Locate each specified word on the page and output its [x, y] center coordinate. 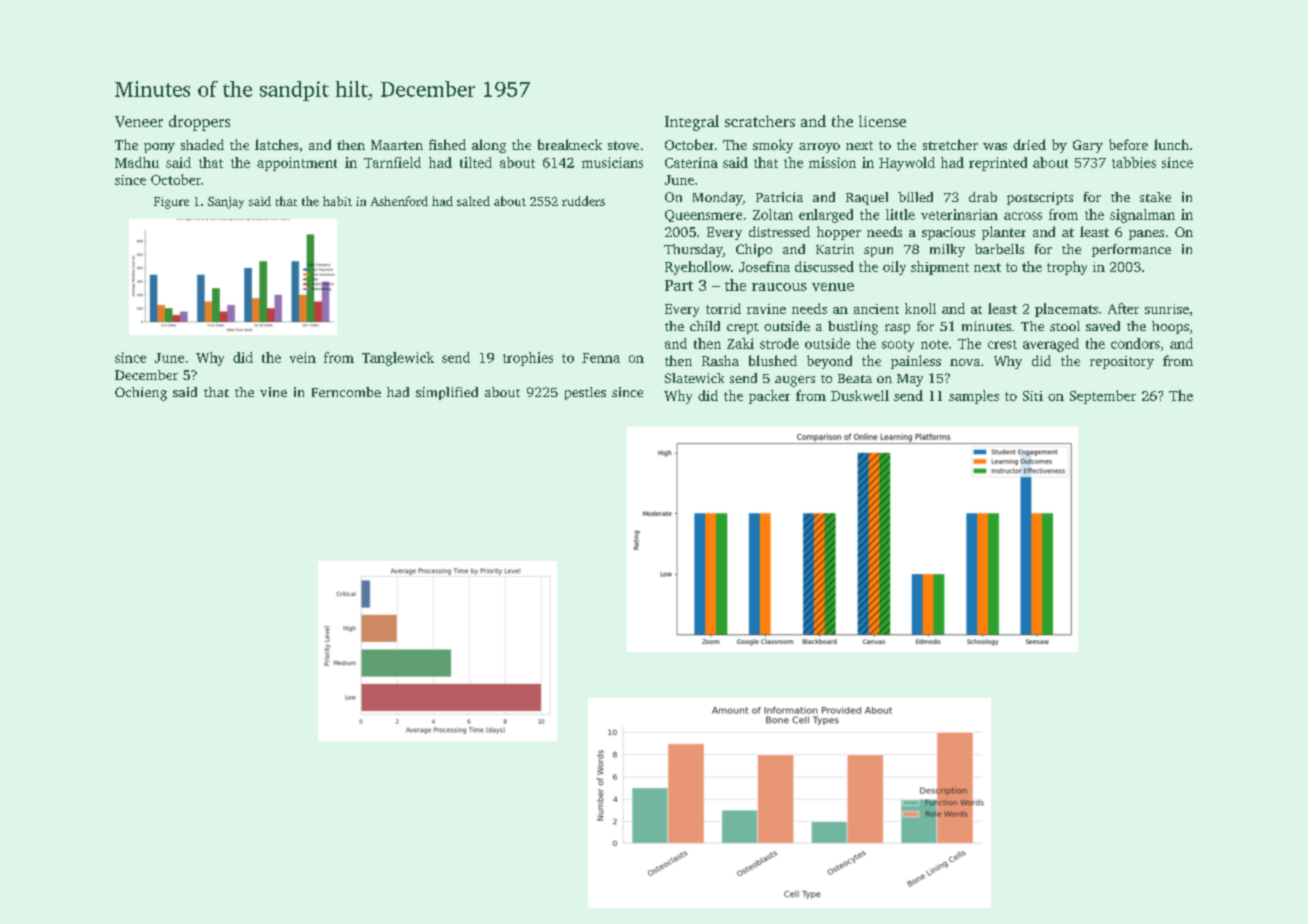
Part [679, 285]
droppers [199, 123]
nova [965, 362]
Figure [171, 203]
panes [1146, 235]
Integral [692, 123]
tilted [476, 162]
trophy [1067, 268]
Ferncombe [346, 392]
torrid [723, 308]
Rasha [720, 360]
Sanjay [226, 203]
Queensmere [703, 216]
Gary [1088, 146]
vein [303, 357]
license [882, 121]
